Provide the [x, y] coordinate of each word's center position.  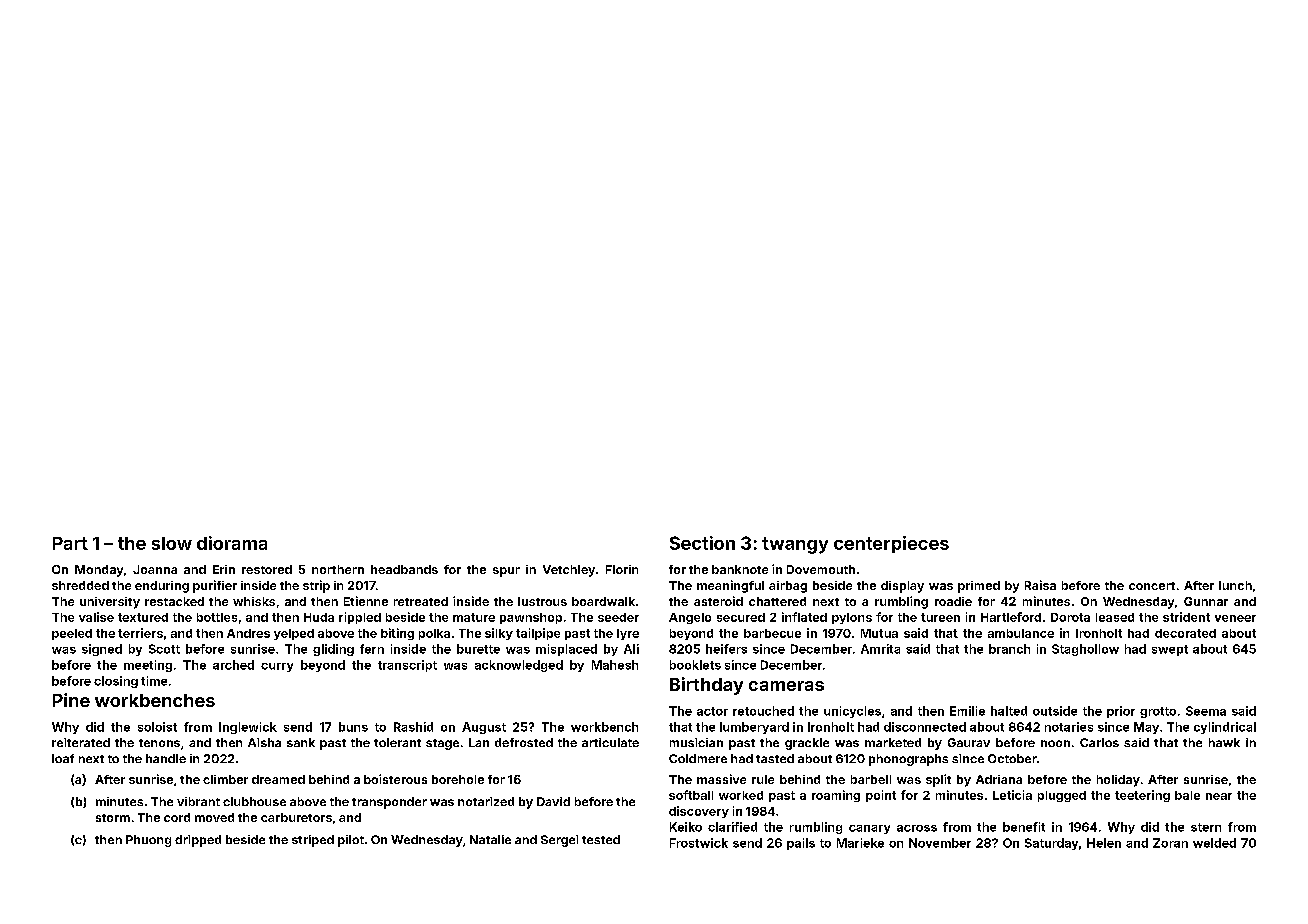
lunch [1235, 585]
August [484, 728]
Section [702, 543]
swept [1170, 650]
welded [1214, 843]
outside [1055, 711]
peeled [72, 634]
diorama [232, 543]
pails [801, 844]
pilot [351, 841]
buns [353, 727]
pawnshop [531, 618]
